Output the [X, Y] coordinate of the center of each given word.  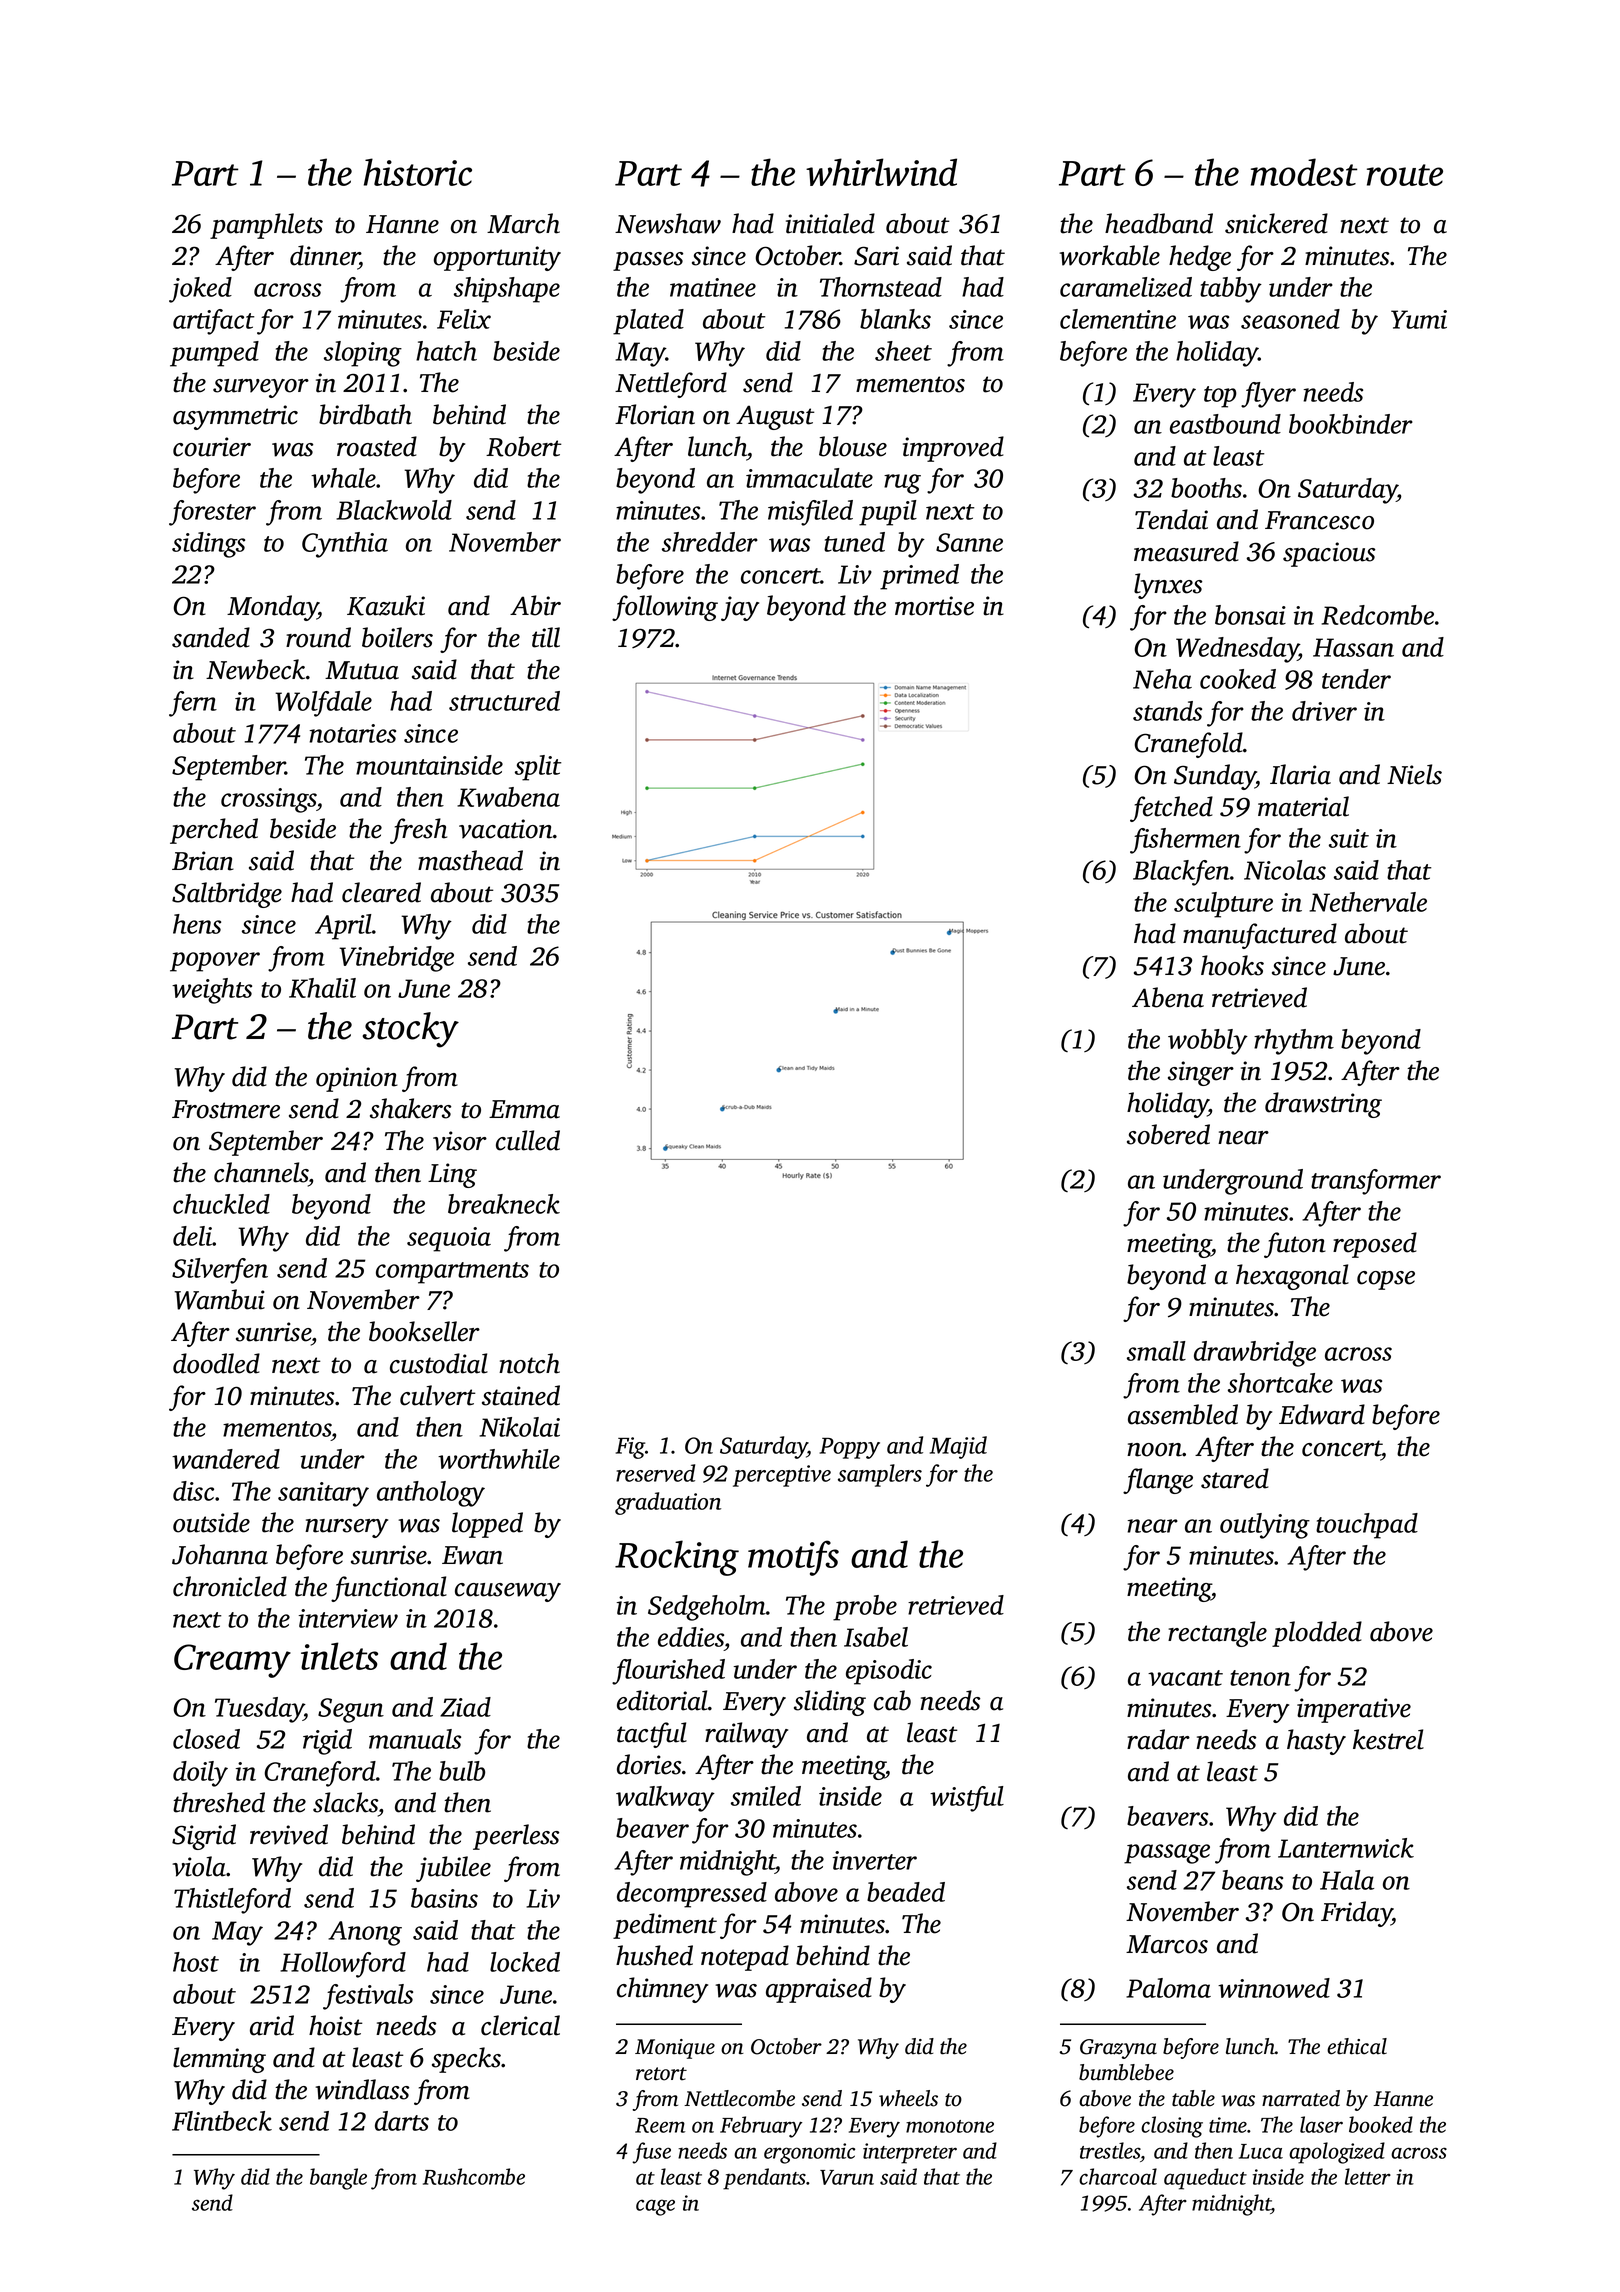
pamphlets [266, 226]
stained [521, 1395]
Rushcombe [474, 2176]
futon [1295, 1245]
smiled [766, 1796]
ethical [1357, 2046]
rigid [327, 1742]
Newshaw [668, 223]
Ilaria [1300, 774]
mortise [934, 606]
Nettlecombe [739, 2098]
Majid [958, 1447]
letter [1368, 2176]
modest [1304, 172]
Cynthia [345, 545]
